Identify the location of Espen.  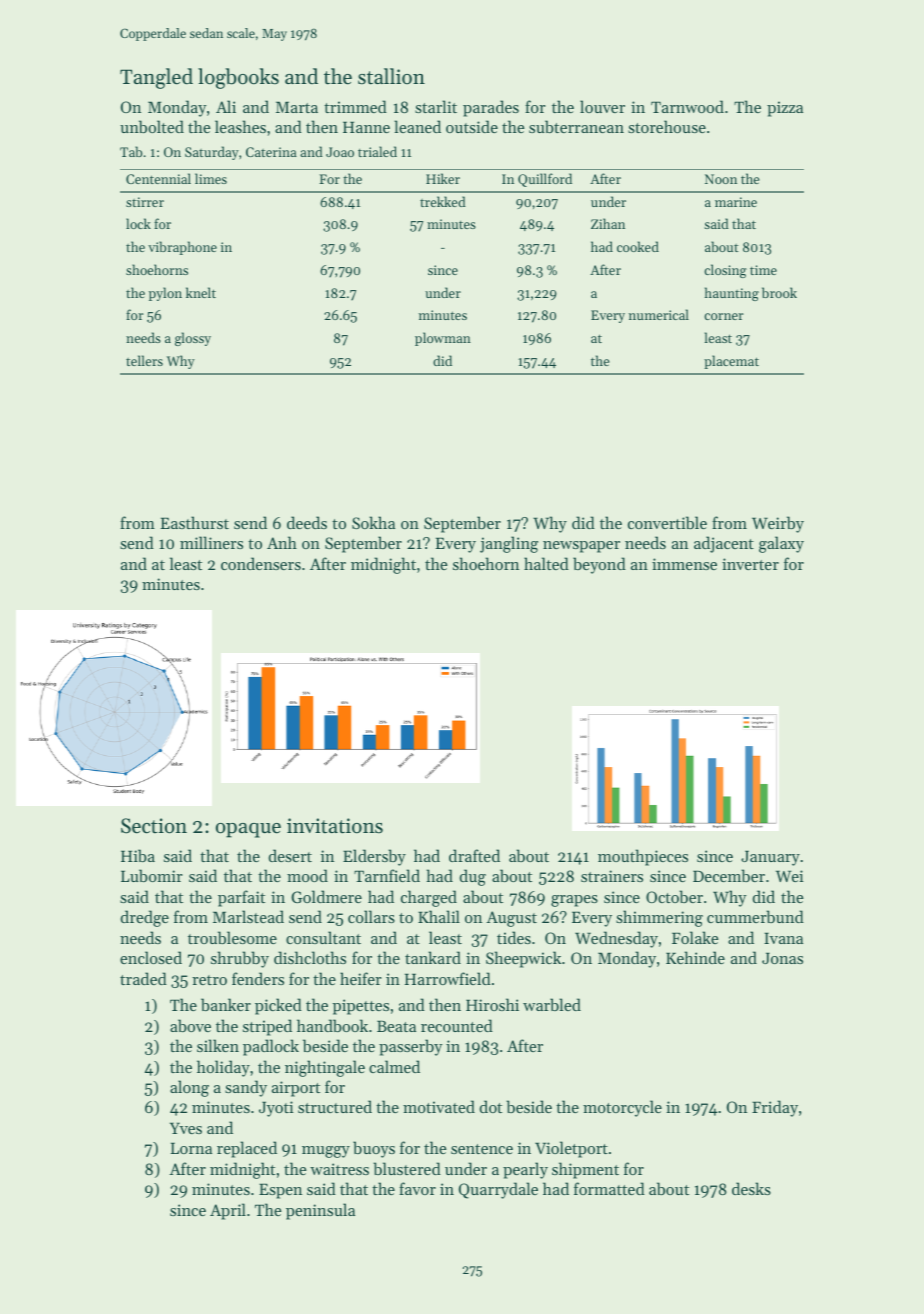
(280, 1191).
